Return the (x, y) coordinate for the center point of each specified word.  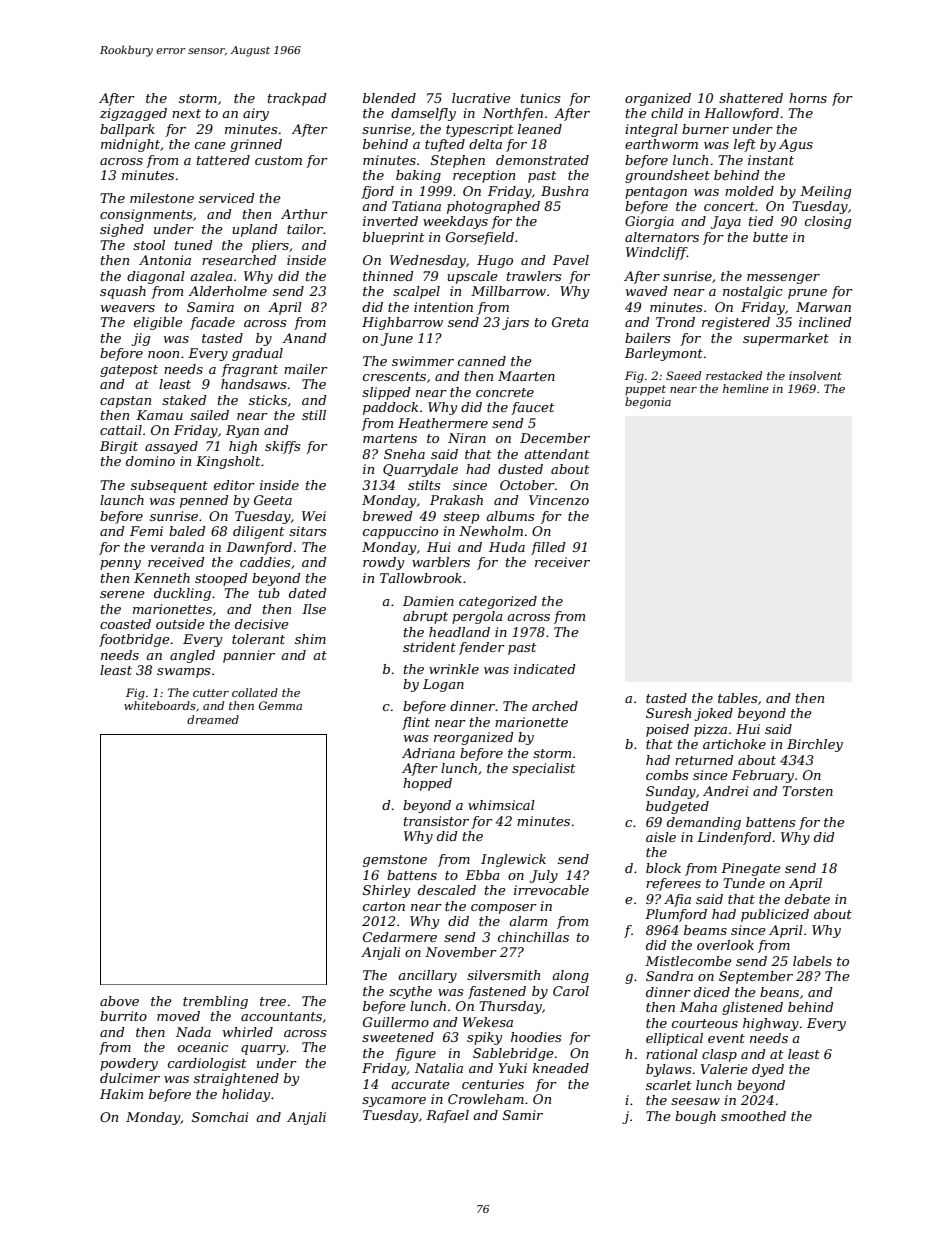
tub (269, 593)
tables (737, 698)
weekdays (455, 222)
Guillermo (396, 1022)
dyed (768, 1070)
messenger (783, 279)
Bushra (565, 191)
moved (178, 1016)
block (663, 868)
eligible (158, 323)
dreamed (213, 719)
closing (828, 222)
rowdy (383, 563)
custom (278, 160)
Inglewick (513, 860)
